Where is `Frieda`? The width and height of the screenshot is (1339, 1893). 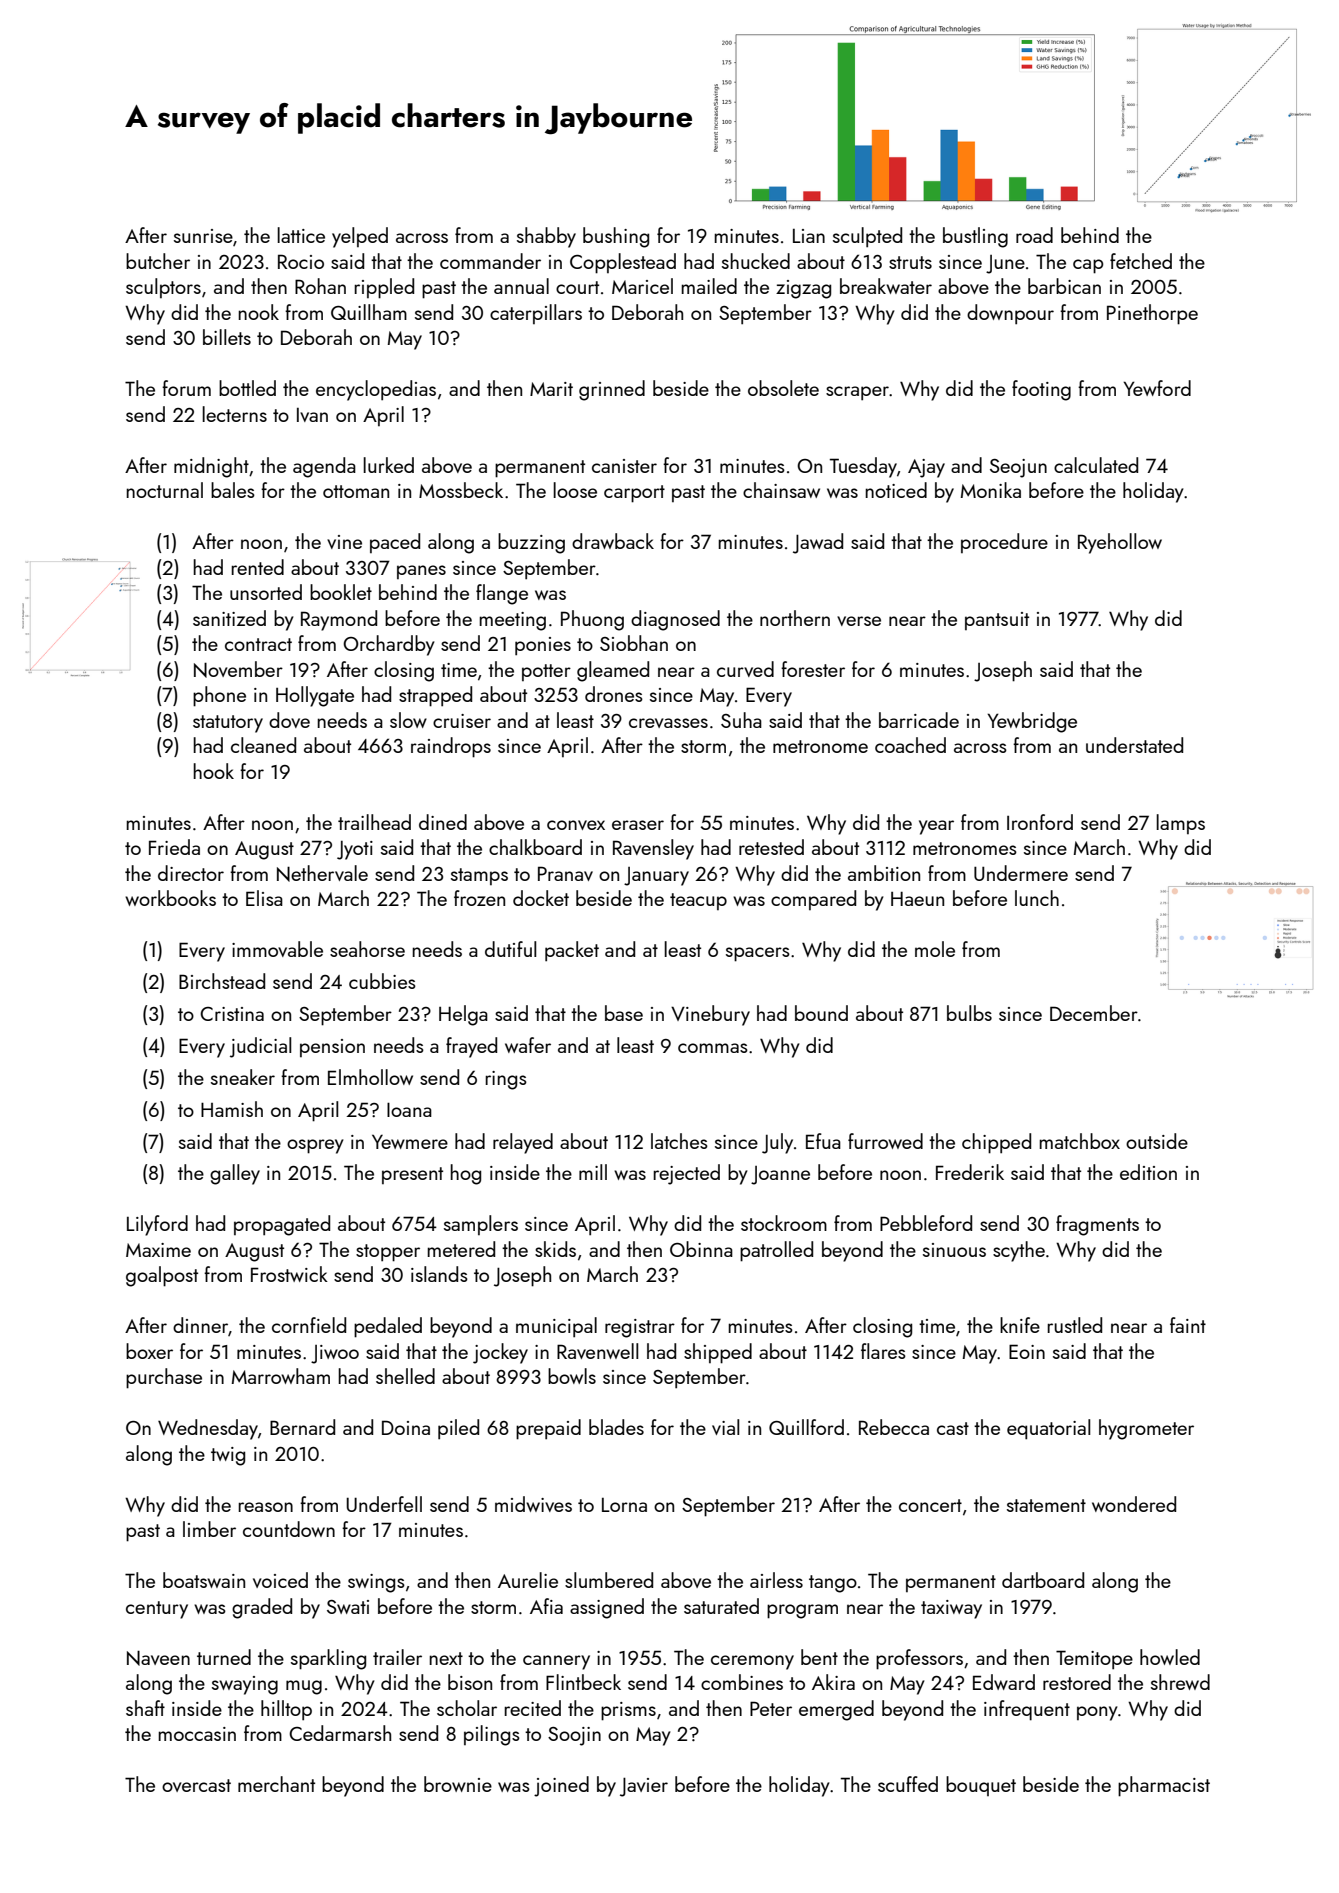 Frieda is located at coordinates (174, 847).
